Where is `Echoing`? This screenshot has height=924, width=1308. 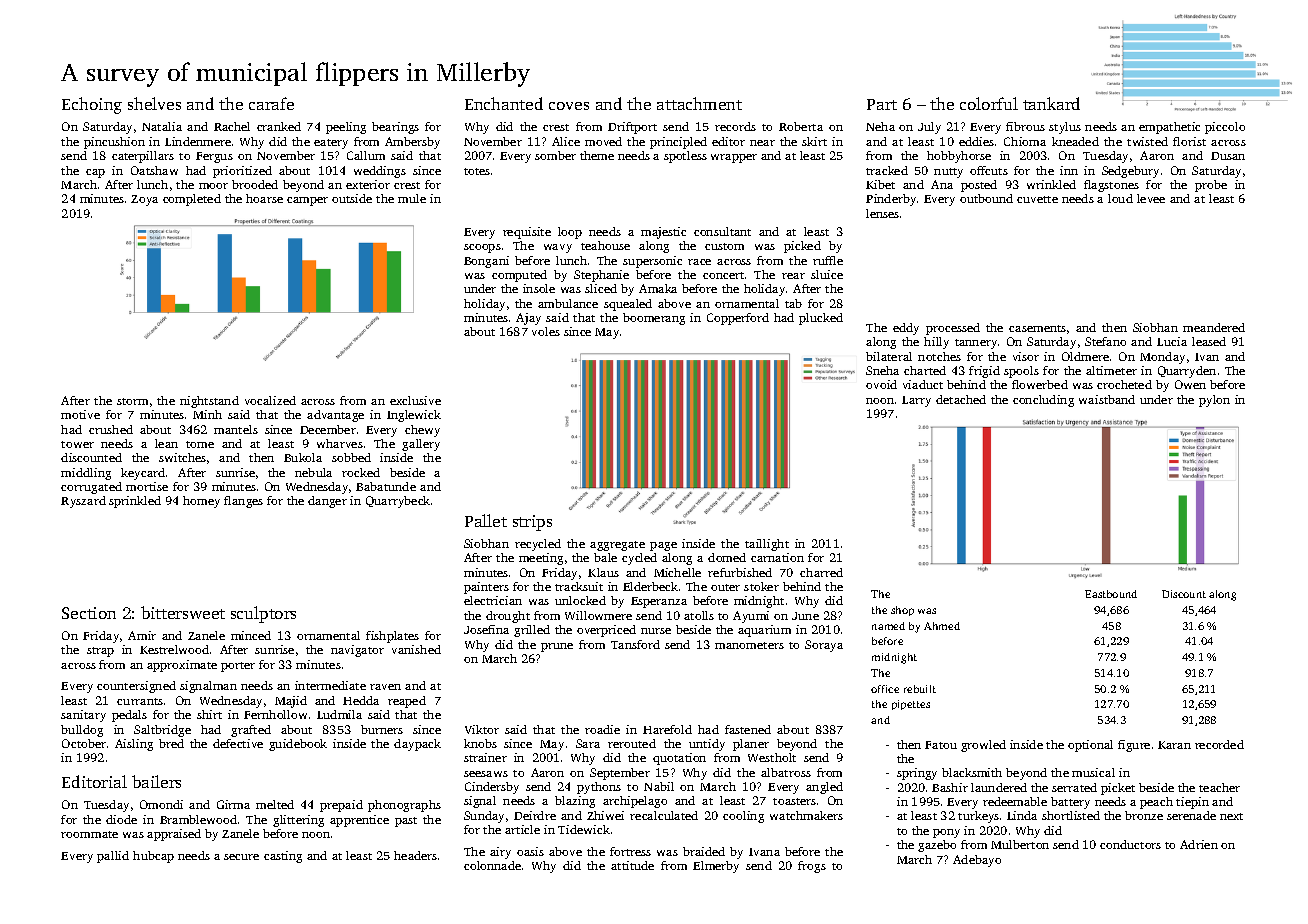 Echoing is located at coordinates (92, 105).
